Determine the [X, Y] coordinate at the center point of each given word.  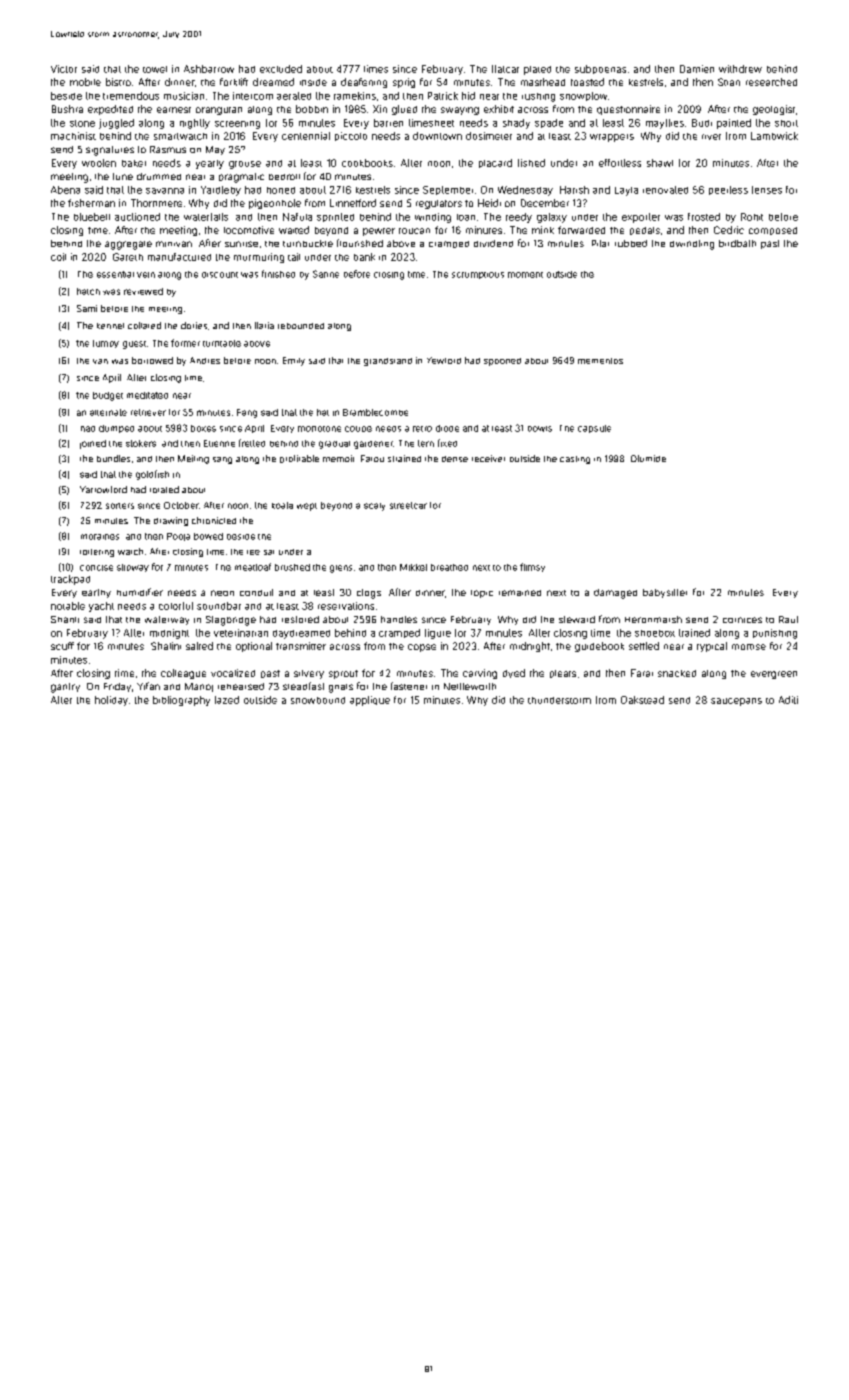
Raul [788, 619]
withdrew [740, 69]
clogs [369, 594]
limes [376, 69]
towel [155, 69]
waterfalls [206, 217]
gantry [65, 688]
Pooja [178, 537]
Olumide [648, 458]
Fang [247, 413]
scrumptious [478, 275]
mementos [600, 361]
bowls [540, 429]
